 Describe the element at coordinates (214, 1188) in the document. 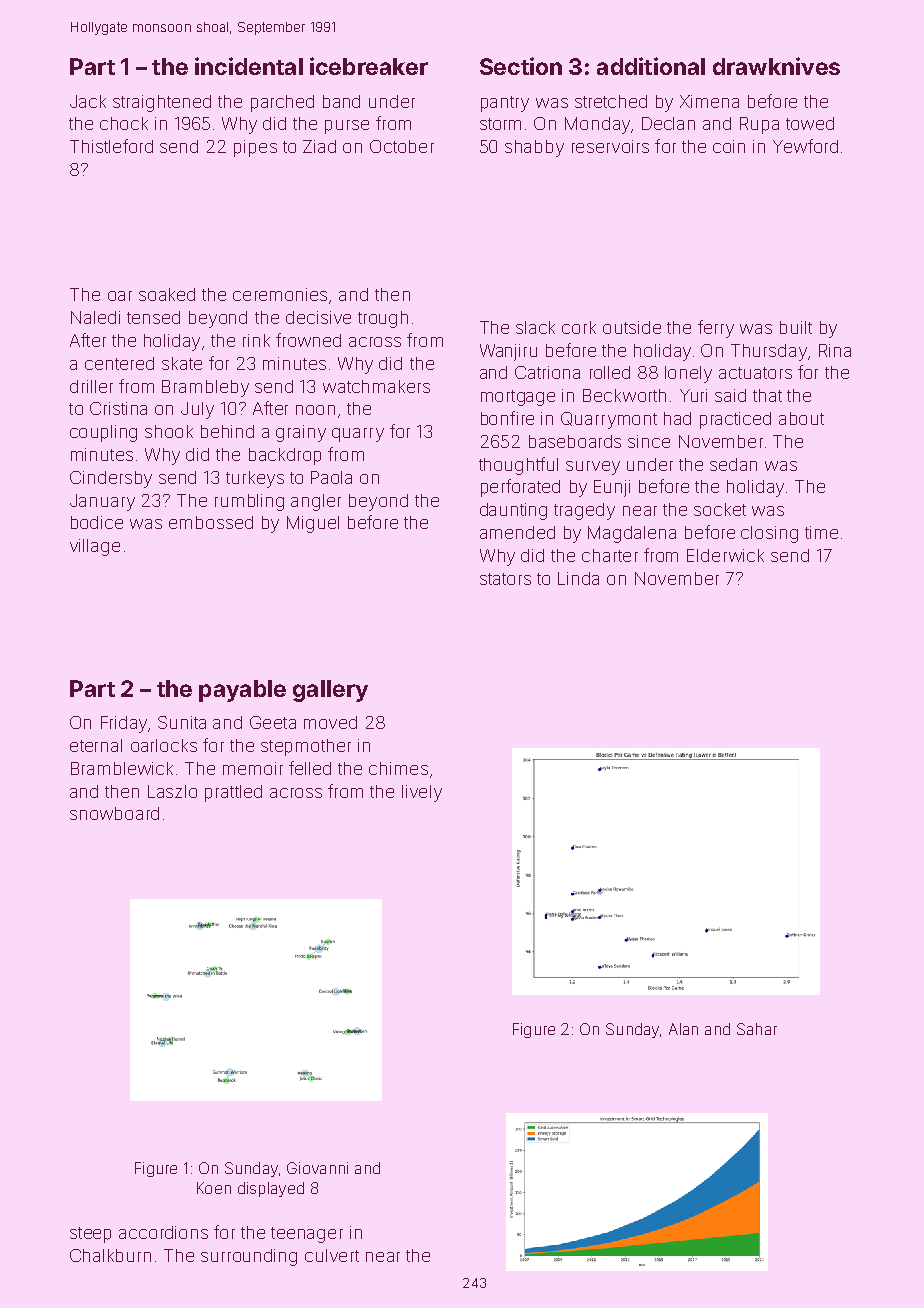

I see `Koen` at that location.
